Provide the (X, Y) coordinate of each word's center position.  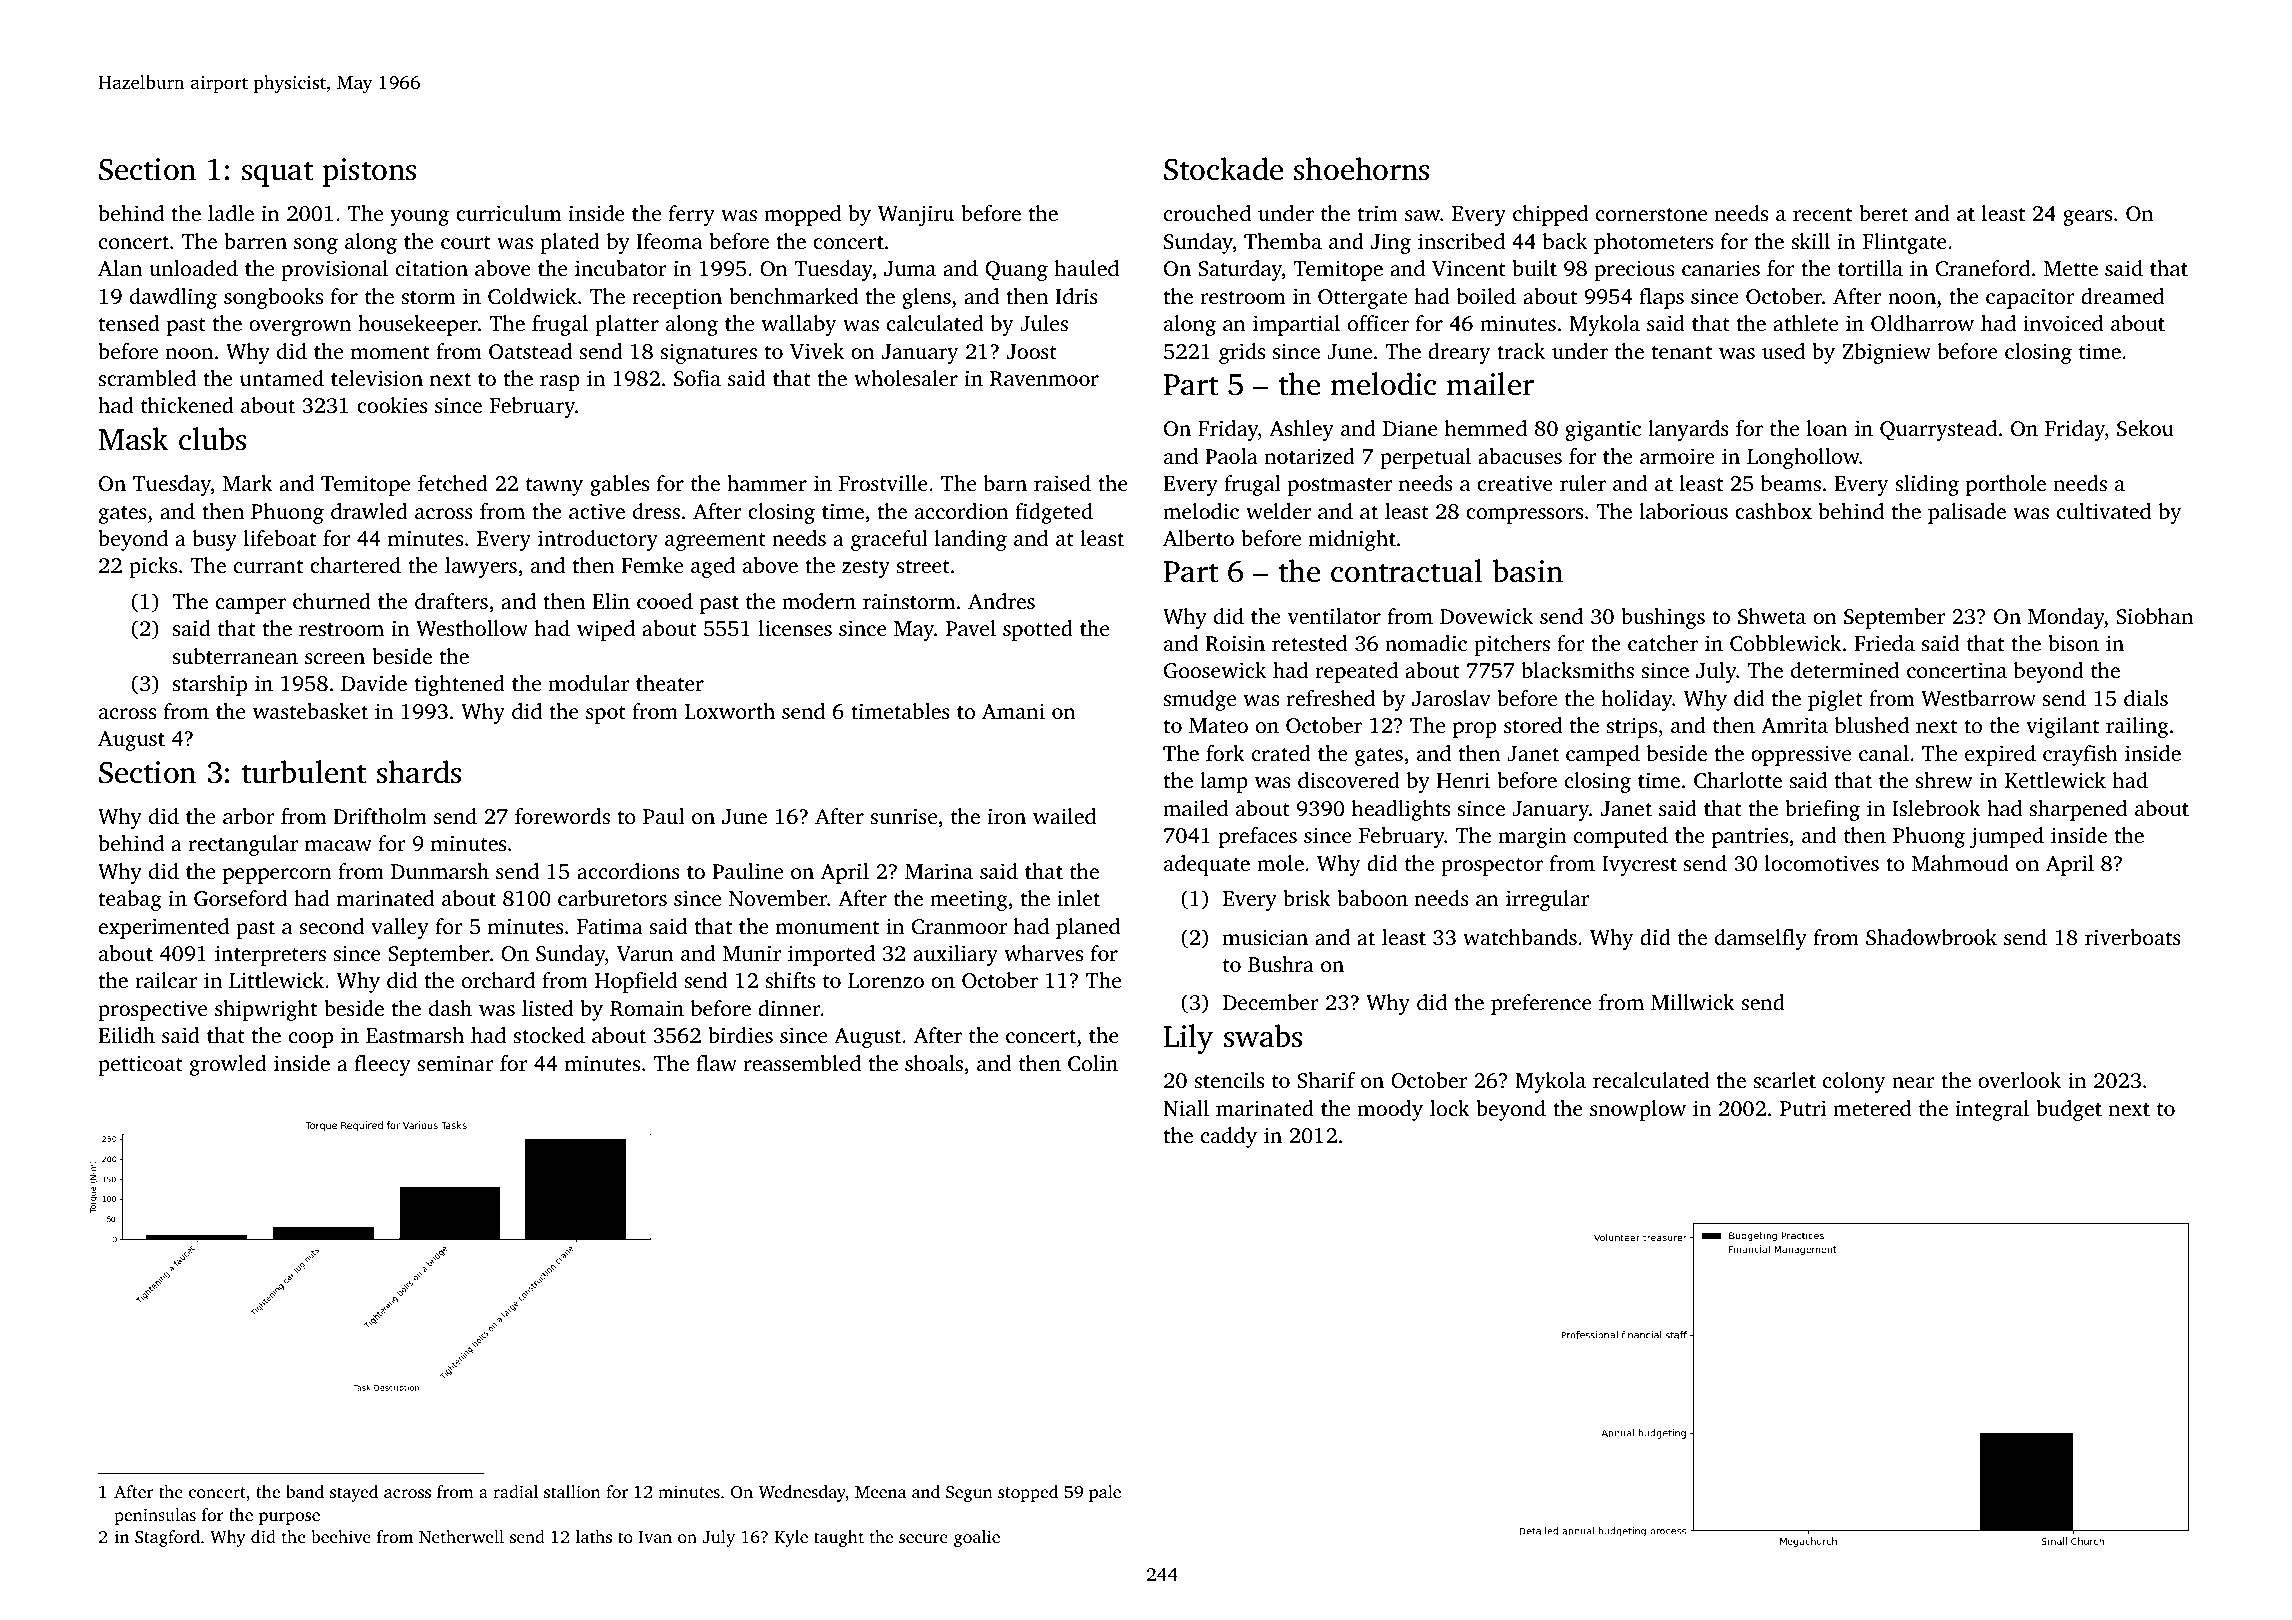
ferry (692, 215)
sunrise (903, 816)
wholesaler (906, 378)
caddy (1229, 1137)
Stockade (1223, 169)
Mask (133, 439)
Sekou (2145, 428)
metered (1872, 1108)
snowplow (1638, 1110)
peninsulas (155, 1516)
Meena (880, 1492)
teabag (130, 900)
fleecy (383, 1065)
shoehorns (1361, 169)
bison (2073, 643)
